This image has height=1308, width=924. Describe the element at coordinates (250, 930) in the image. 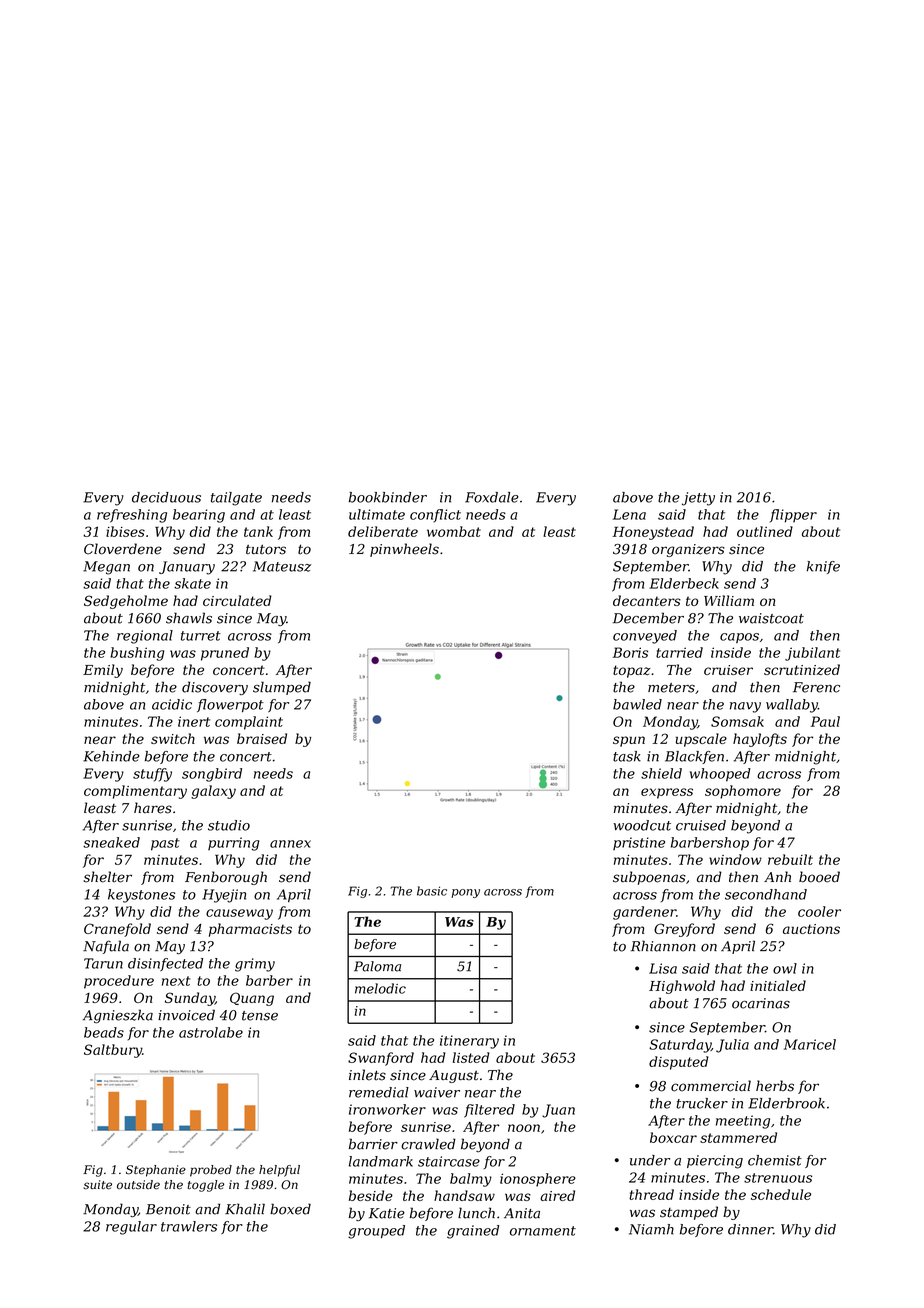

I see `pharmacists` at that location.
